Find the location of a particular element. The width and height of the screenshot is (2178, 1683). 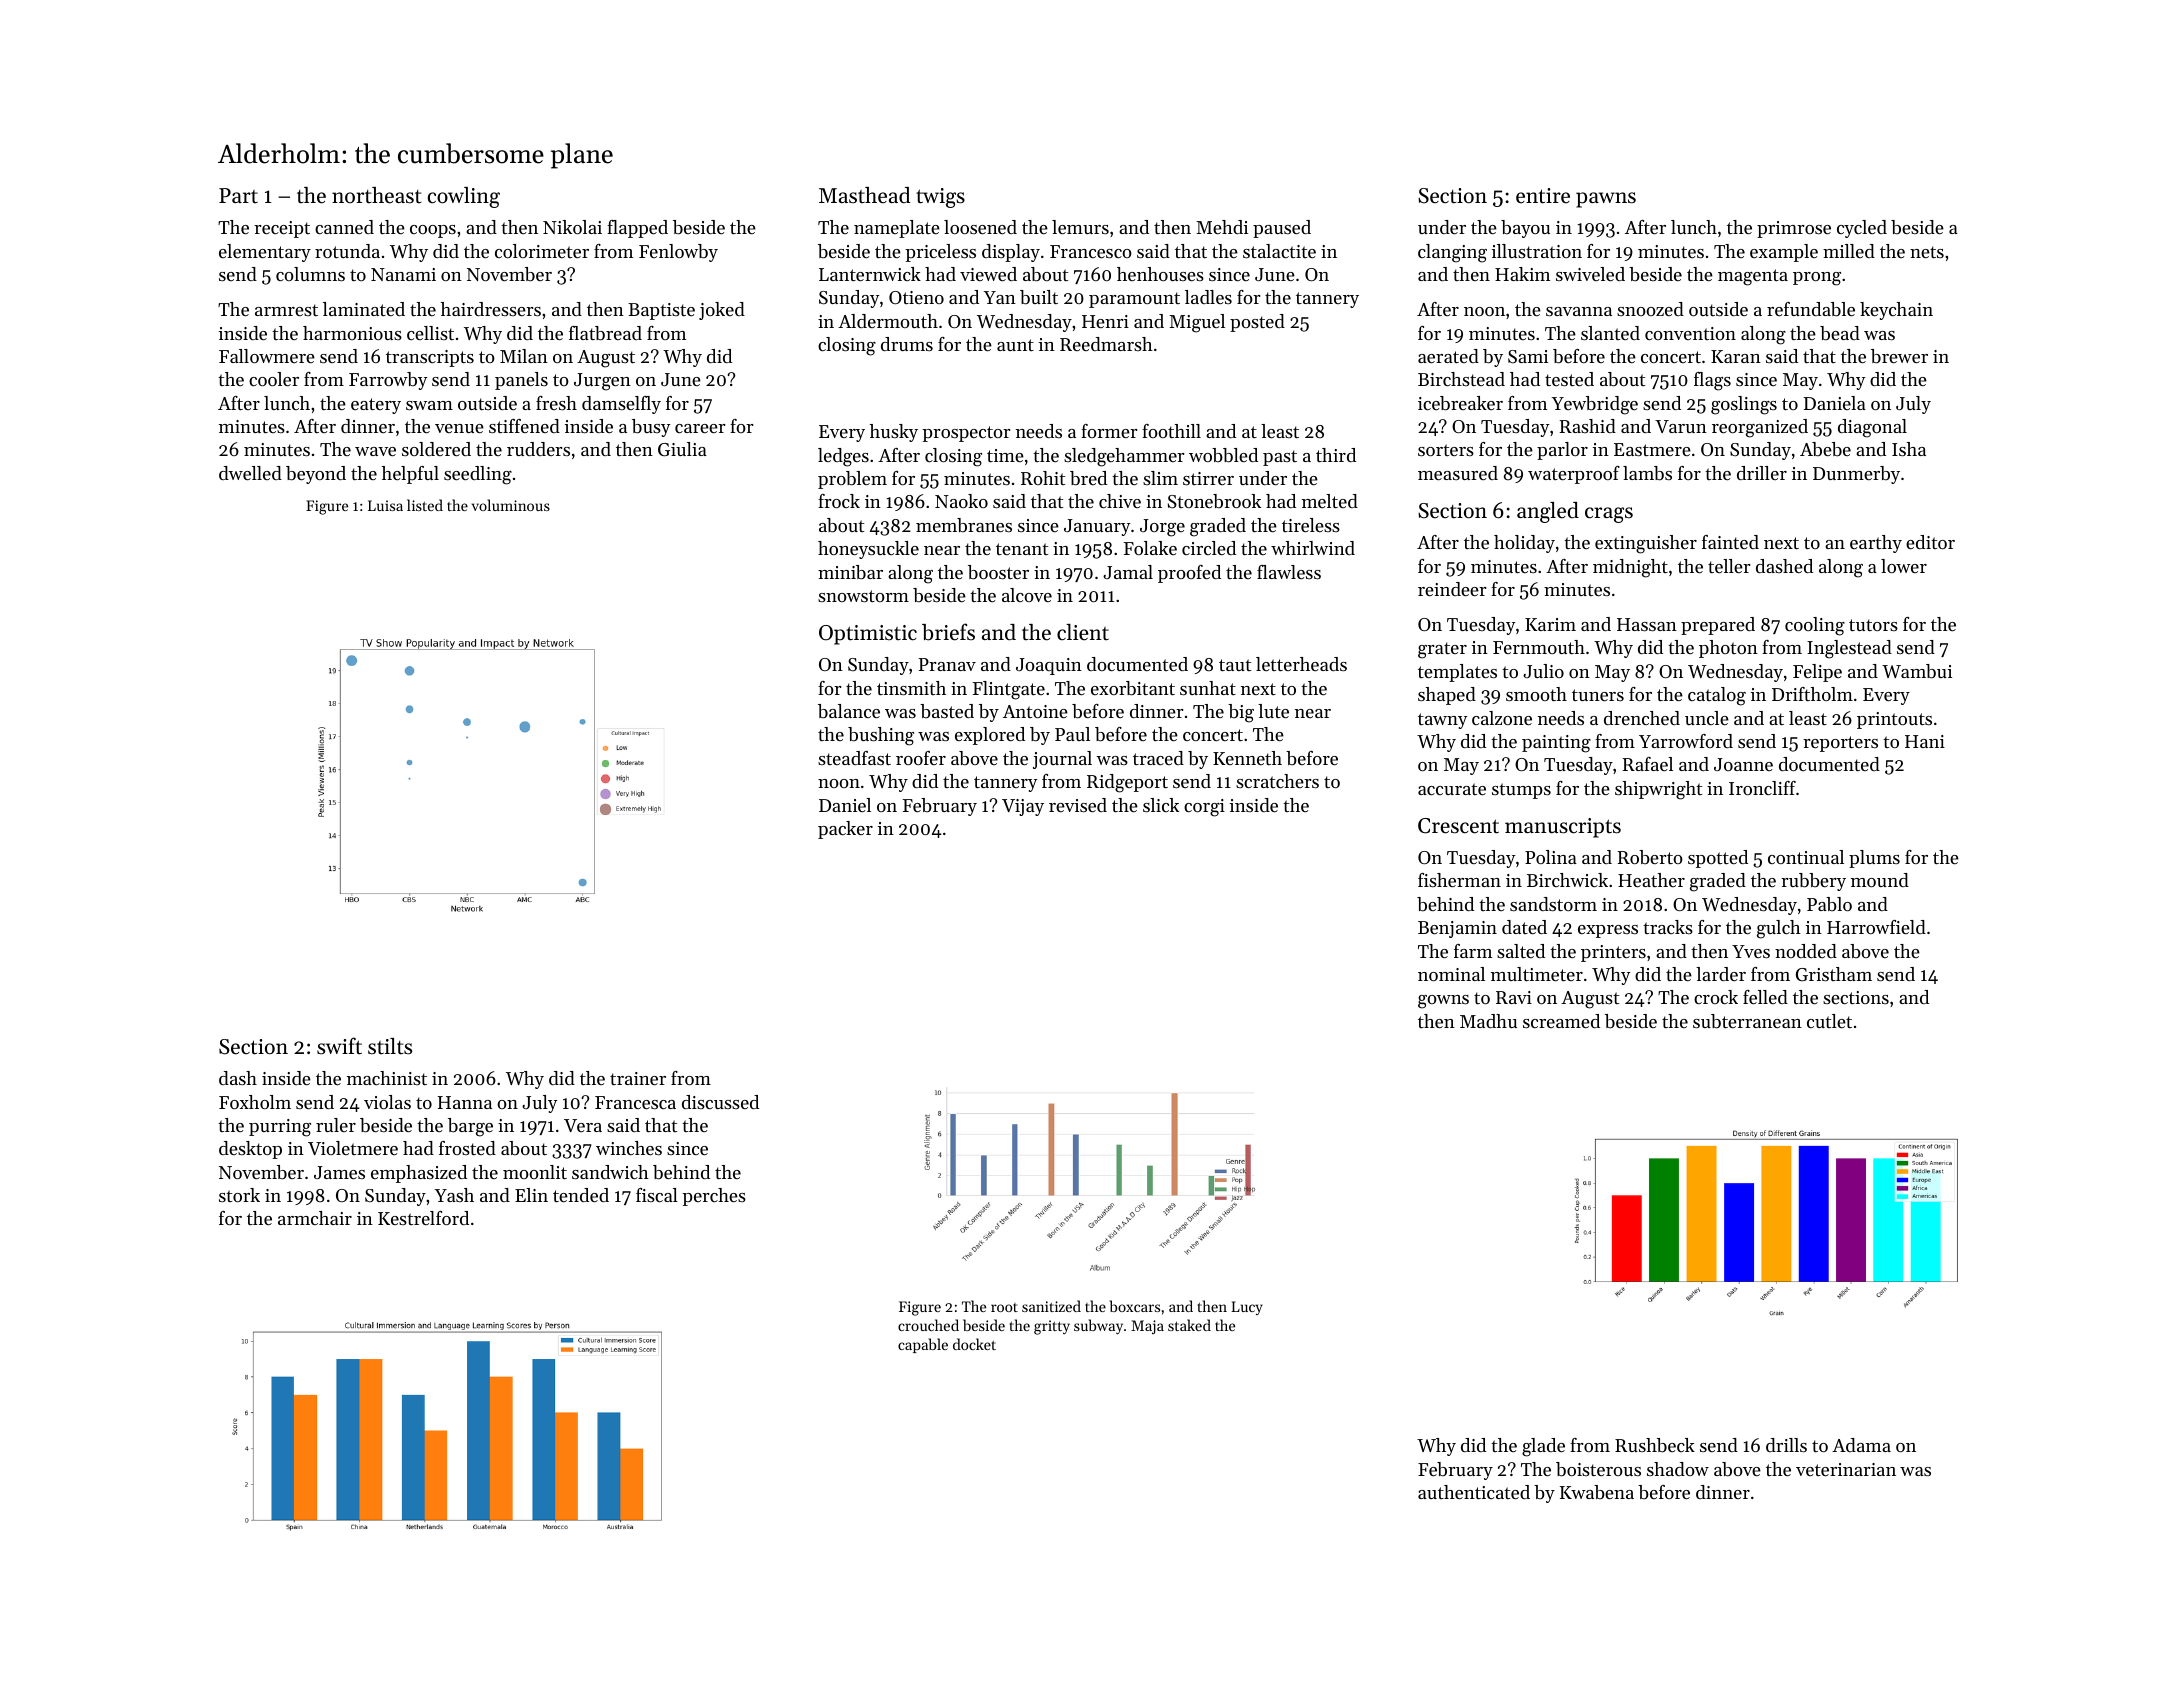

coops is located at coordinates (433, 231).
